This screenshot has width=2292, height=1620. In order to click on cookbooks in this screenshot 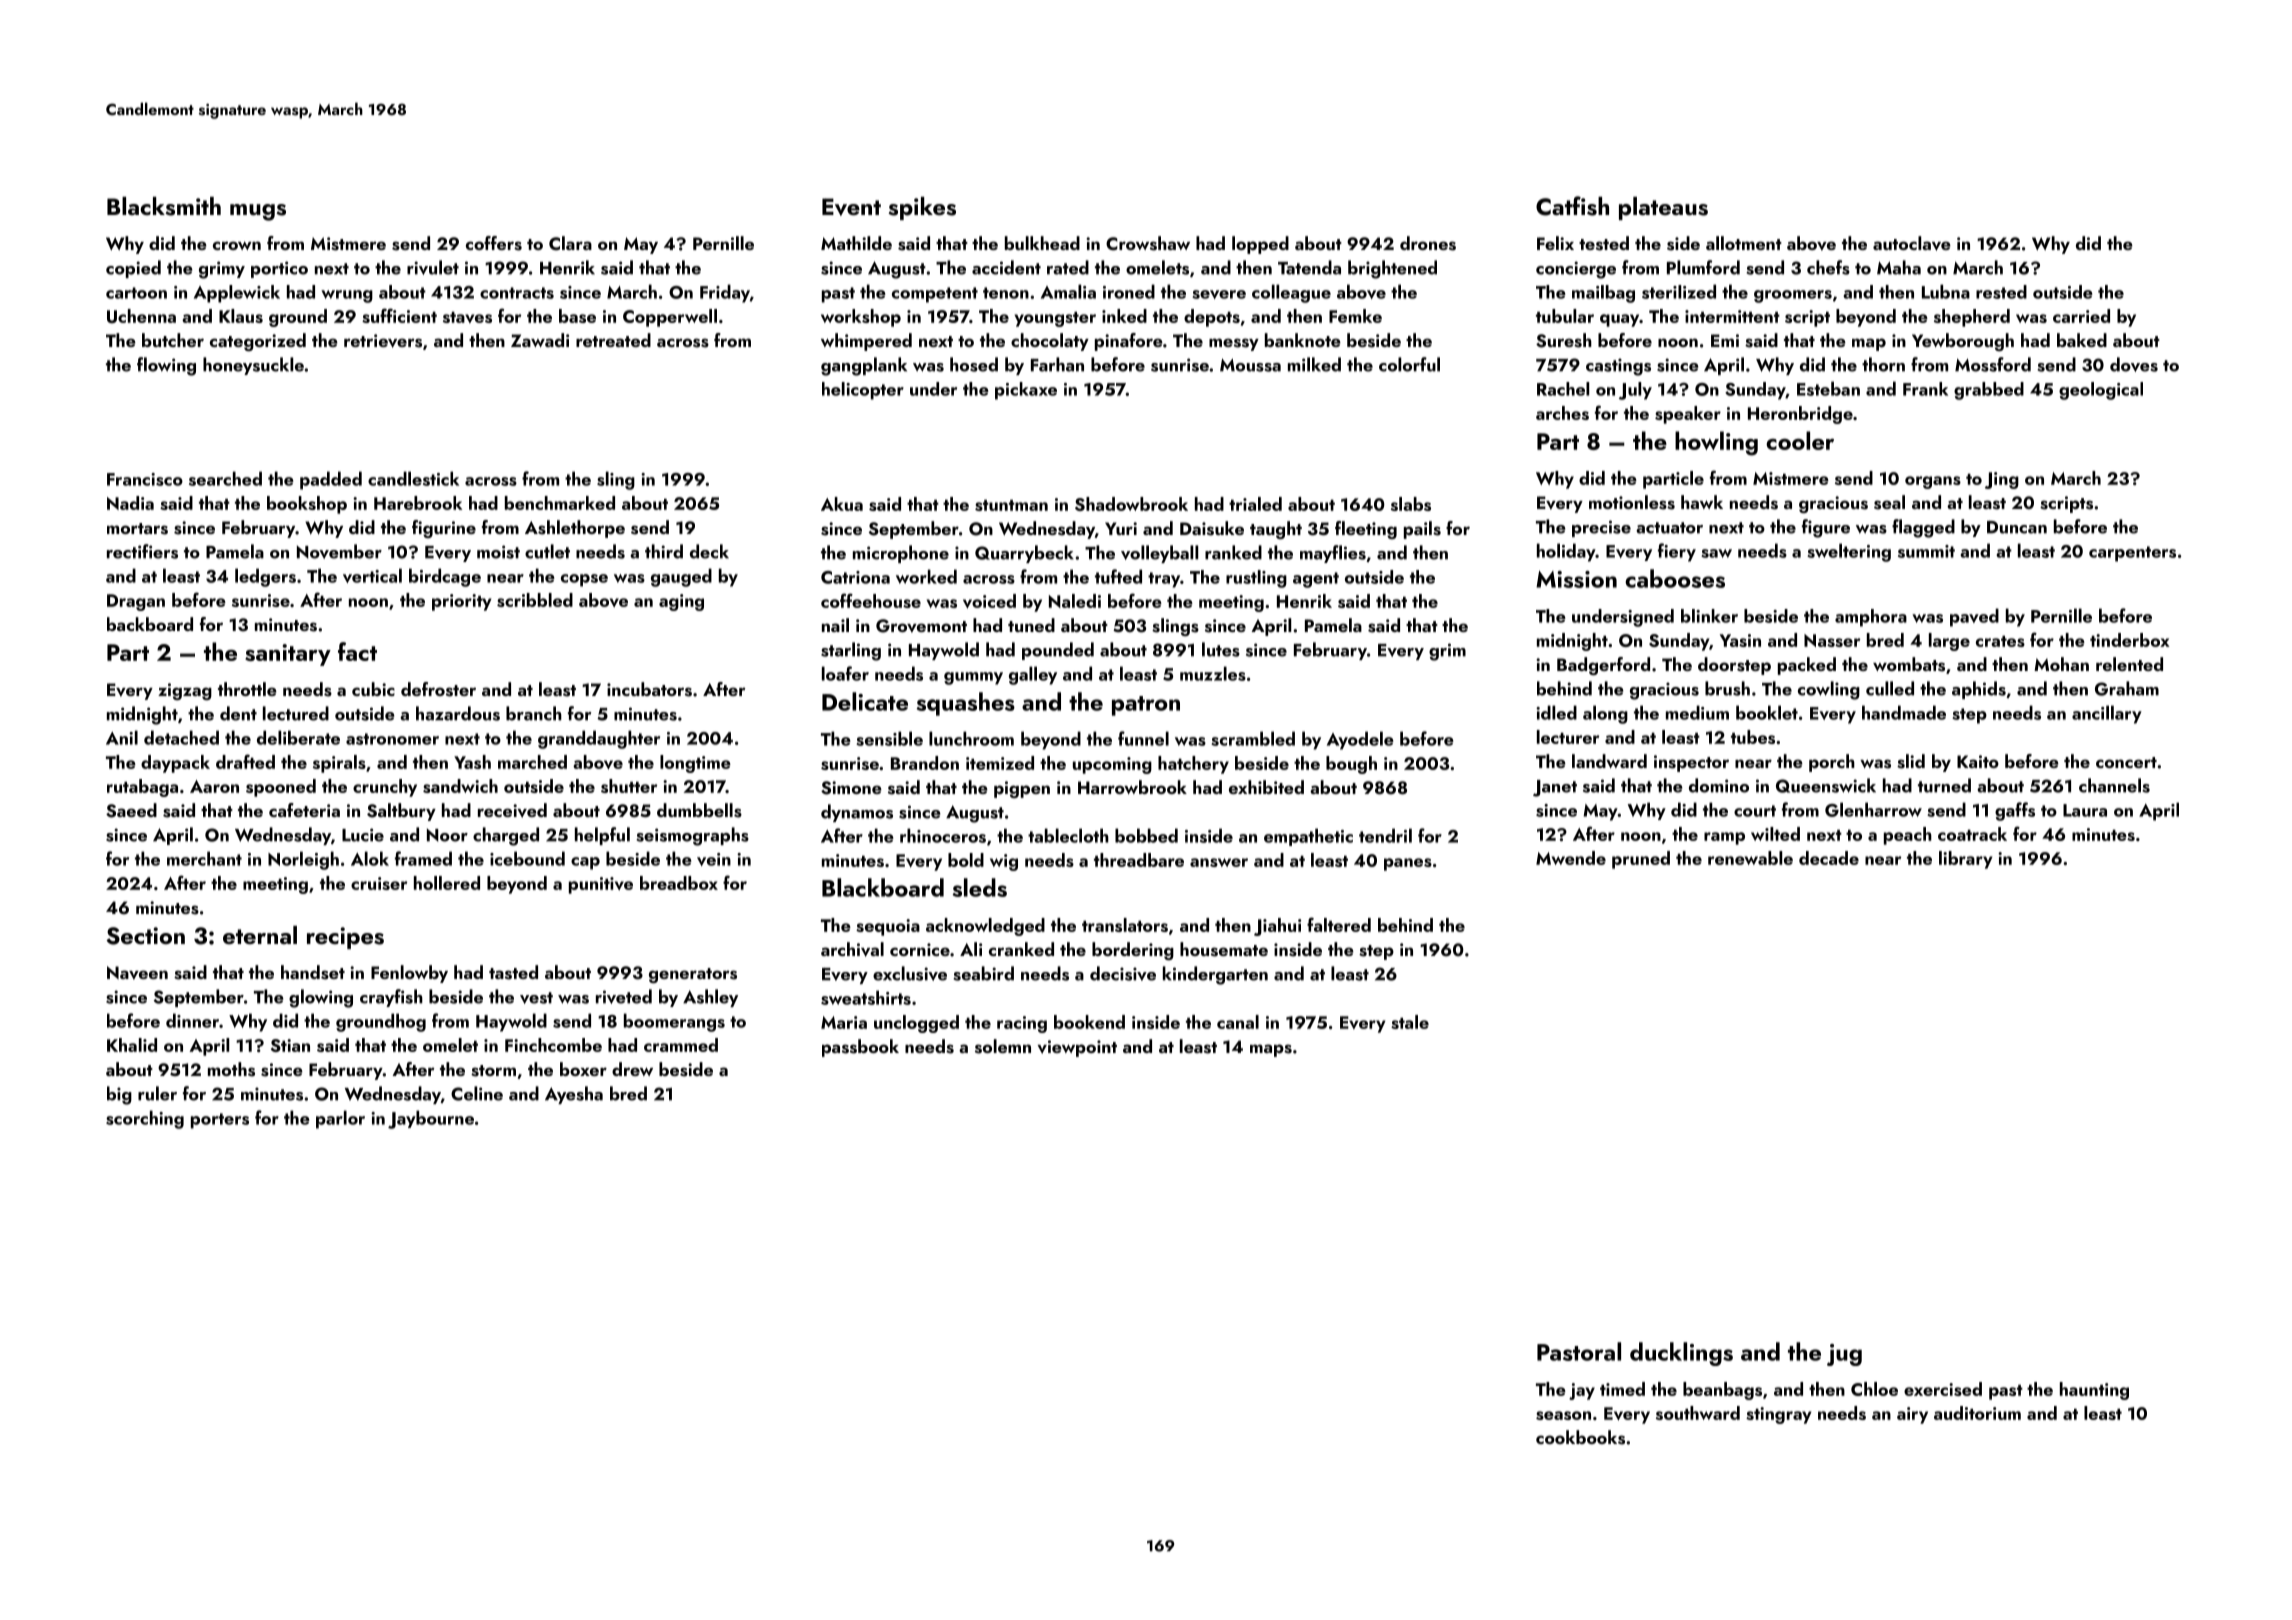, I will do `click(1580, 1437)`.
